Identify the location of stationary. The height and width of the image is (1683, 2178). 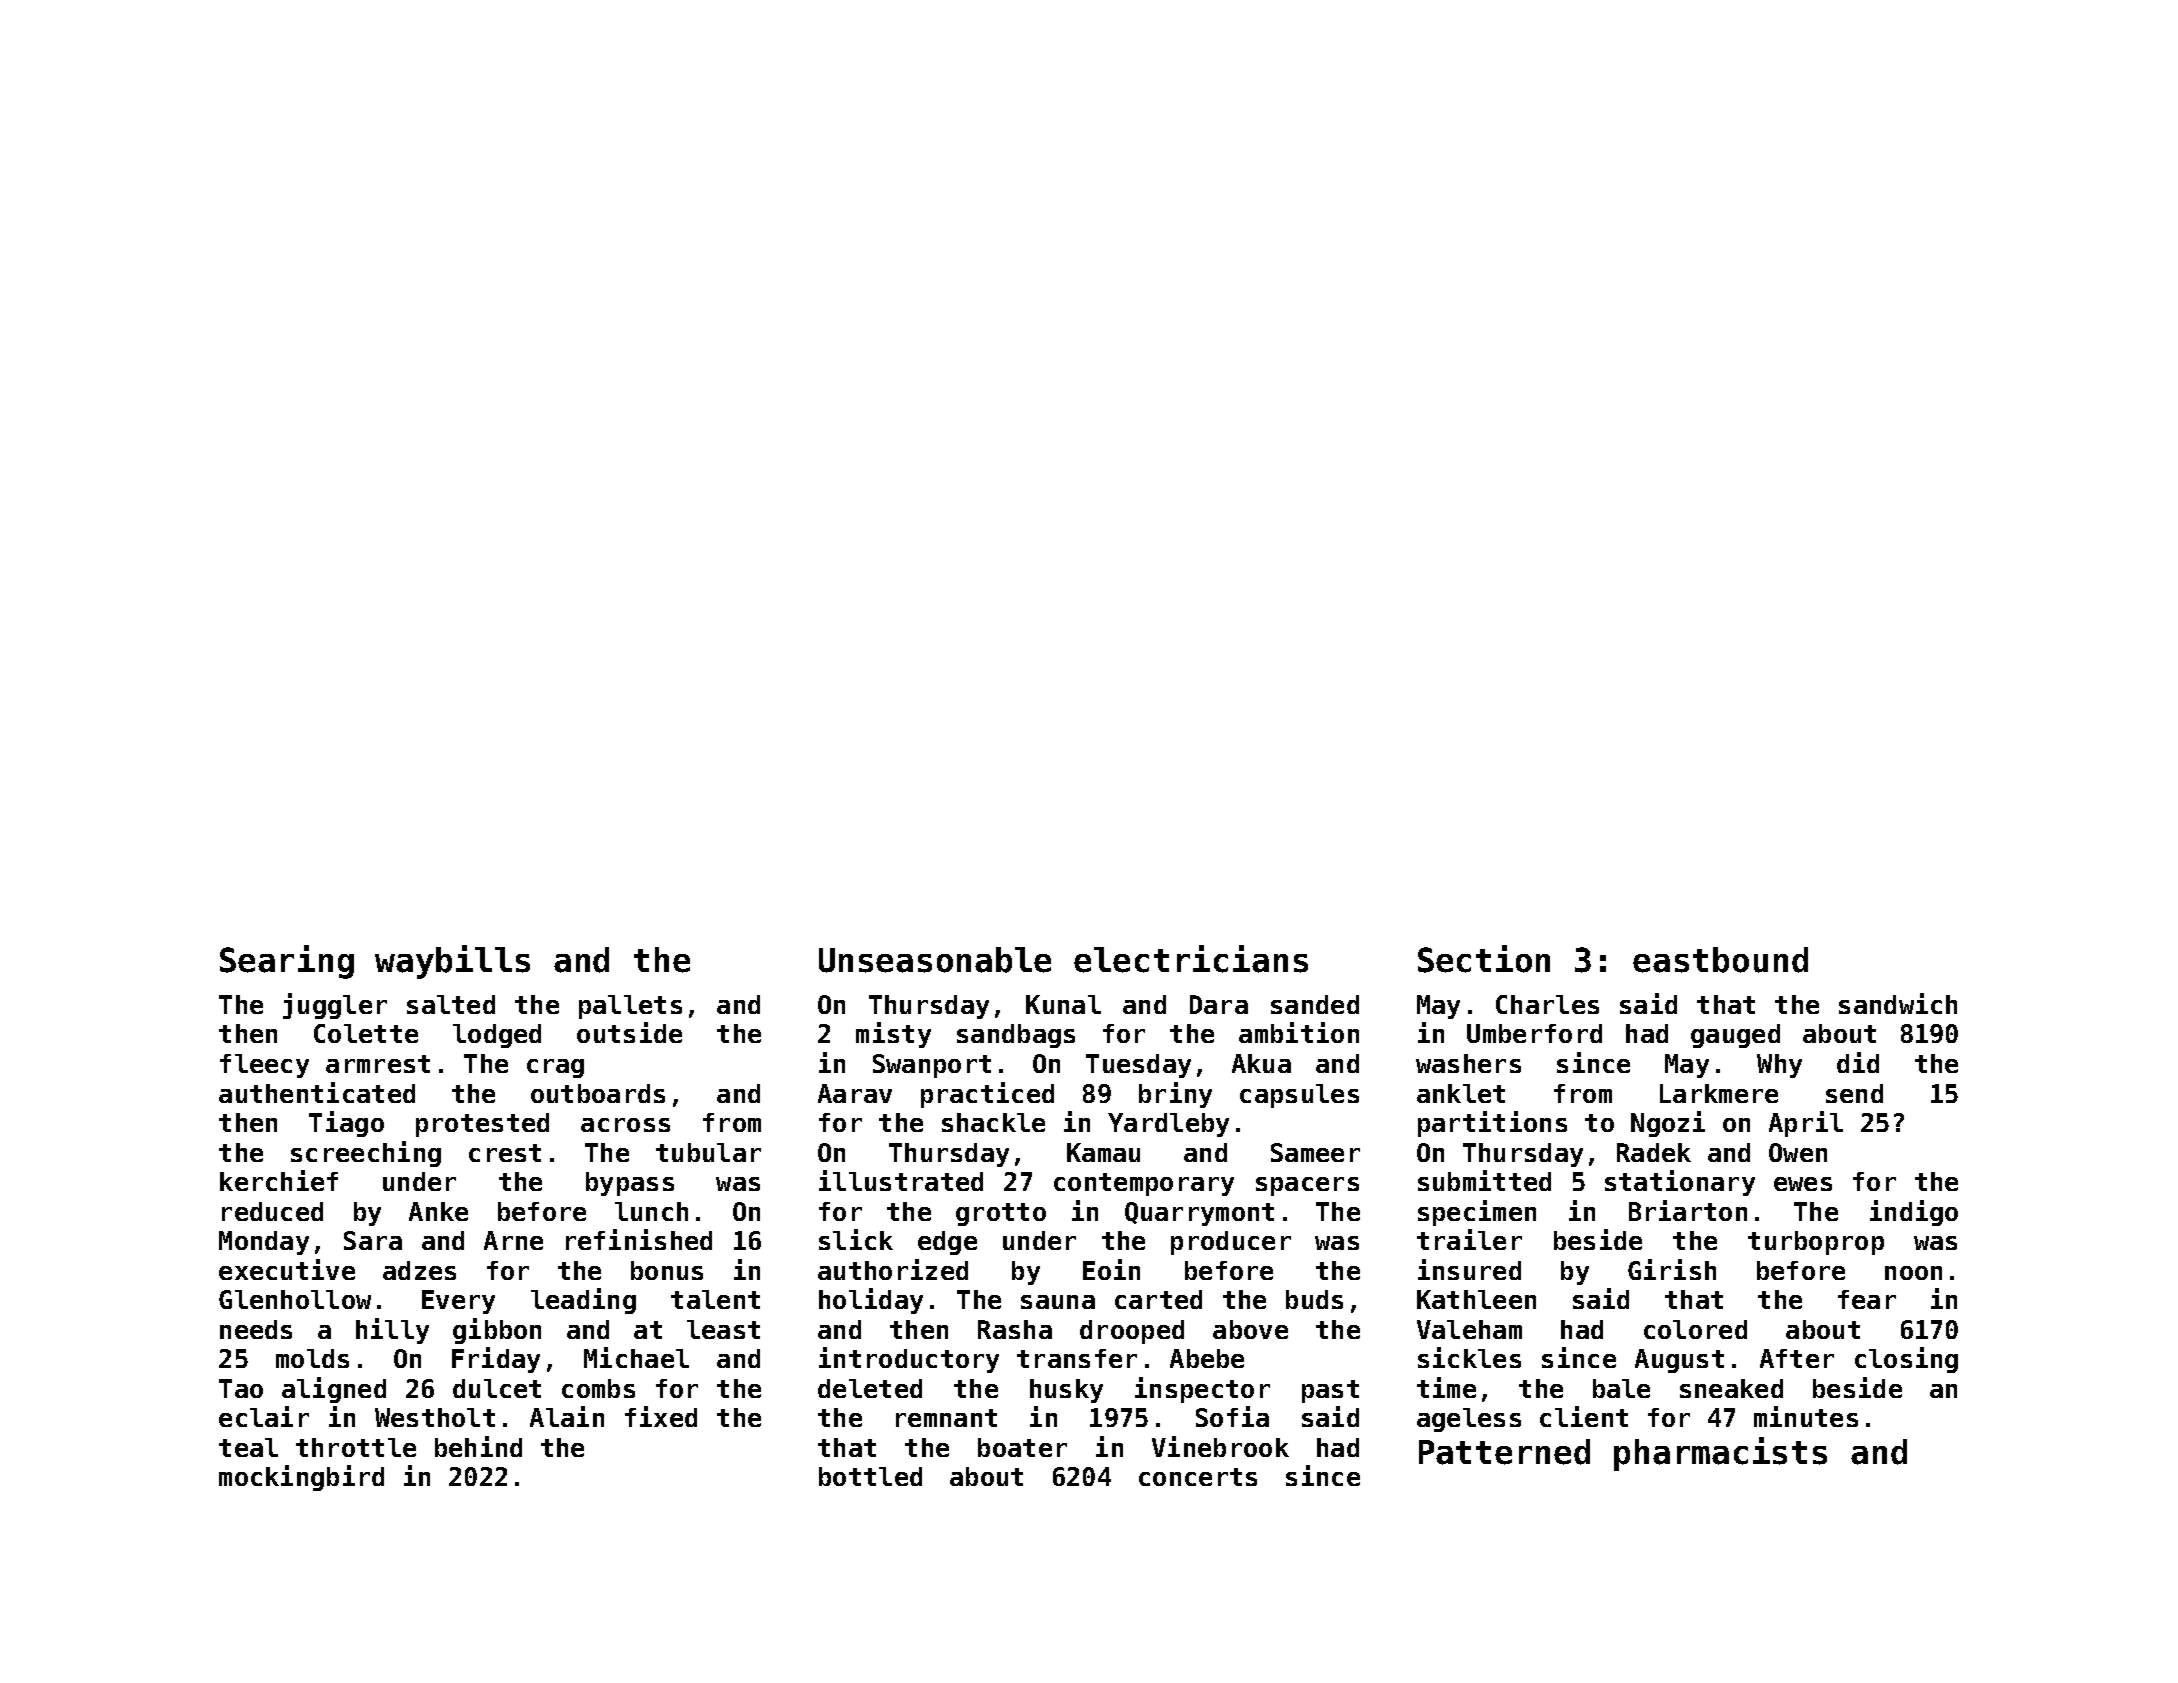
(1680, 1183).
